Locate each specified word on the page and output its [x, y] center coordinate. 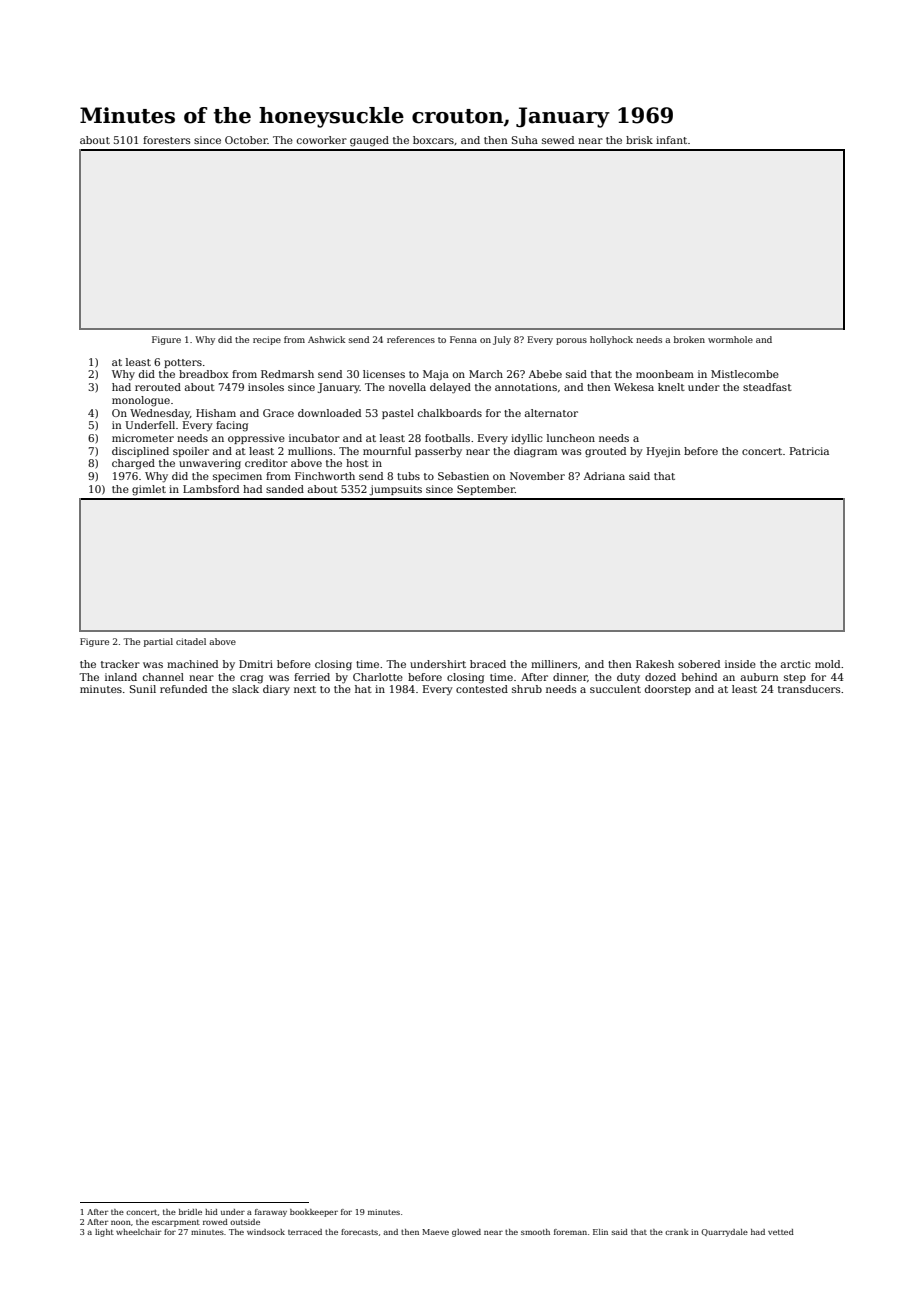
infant [671, 140]
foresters [166, 140]
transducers [809, 689]
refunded [183, 689]
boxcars [433, 140]
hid [211, 1212]
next [305, 689]
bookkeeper [314, 1213]
